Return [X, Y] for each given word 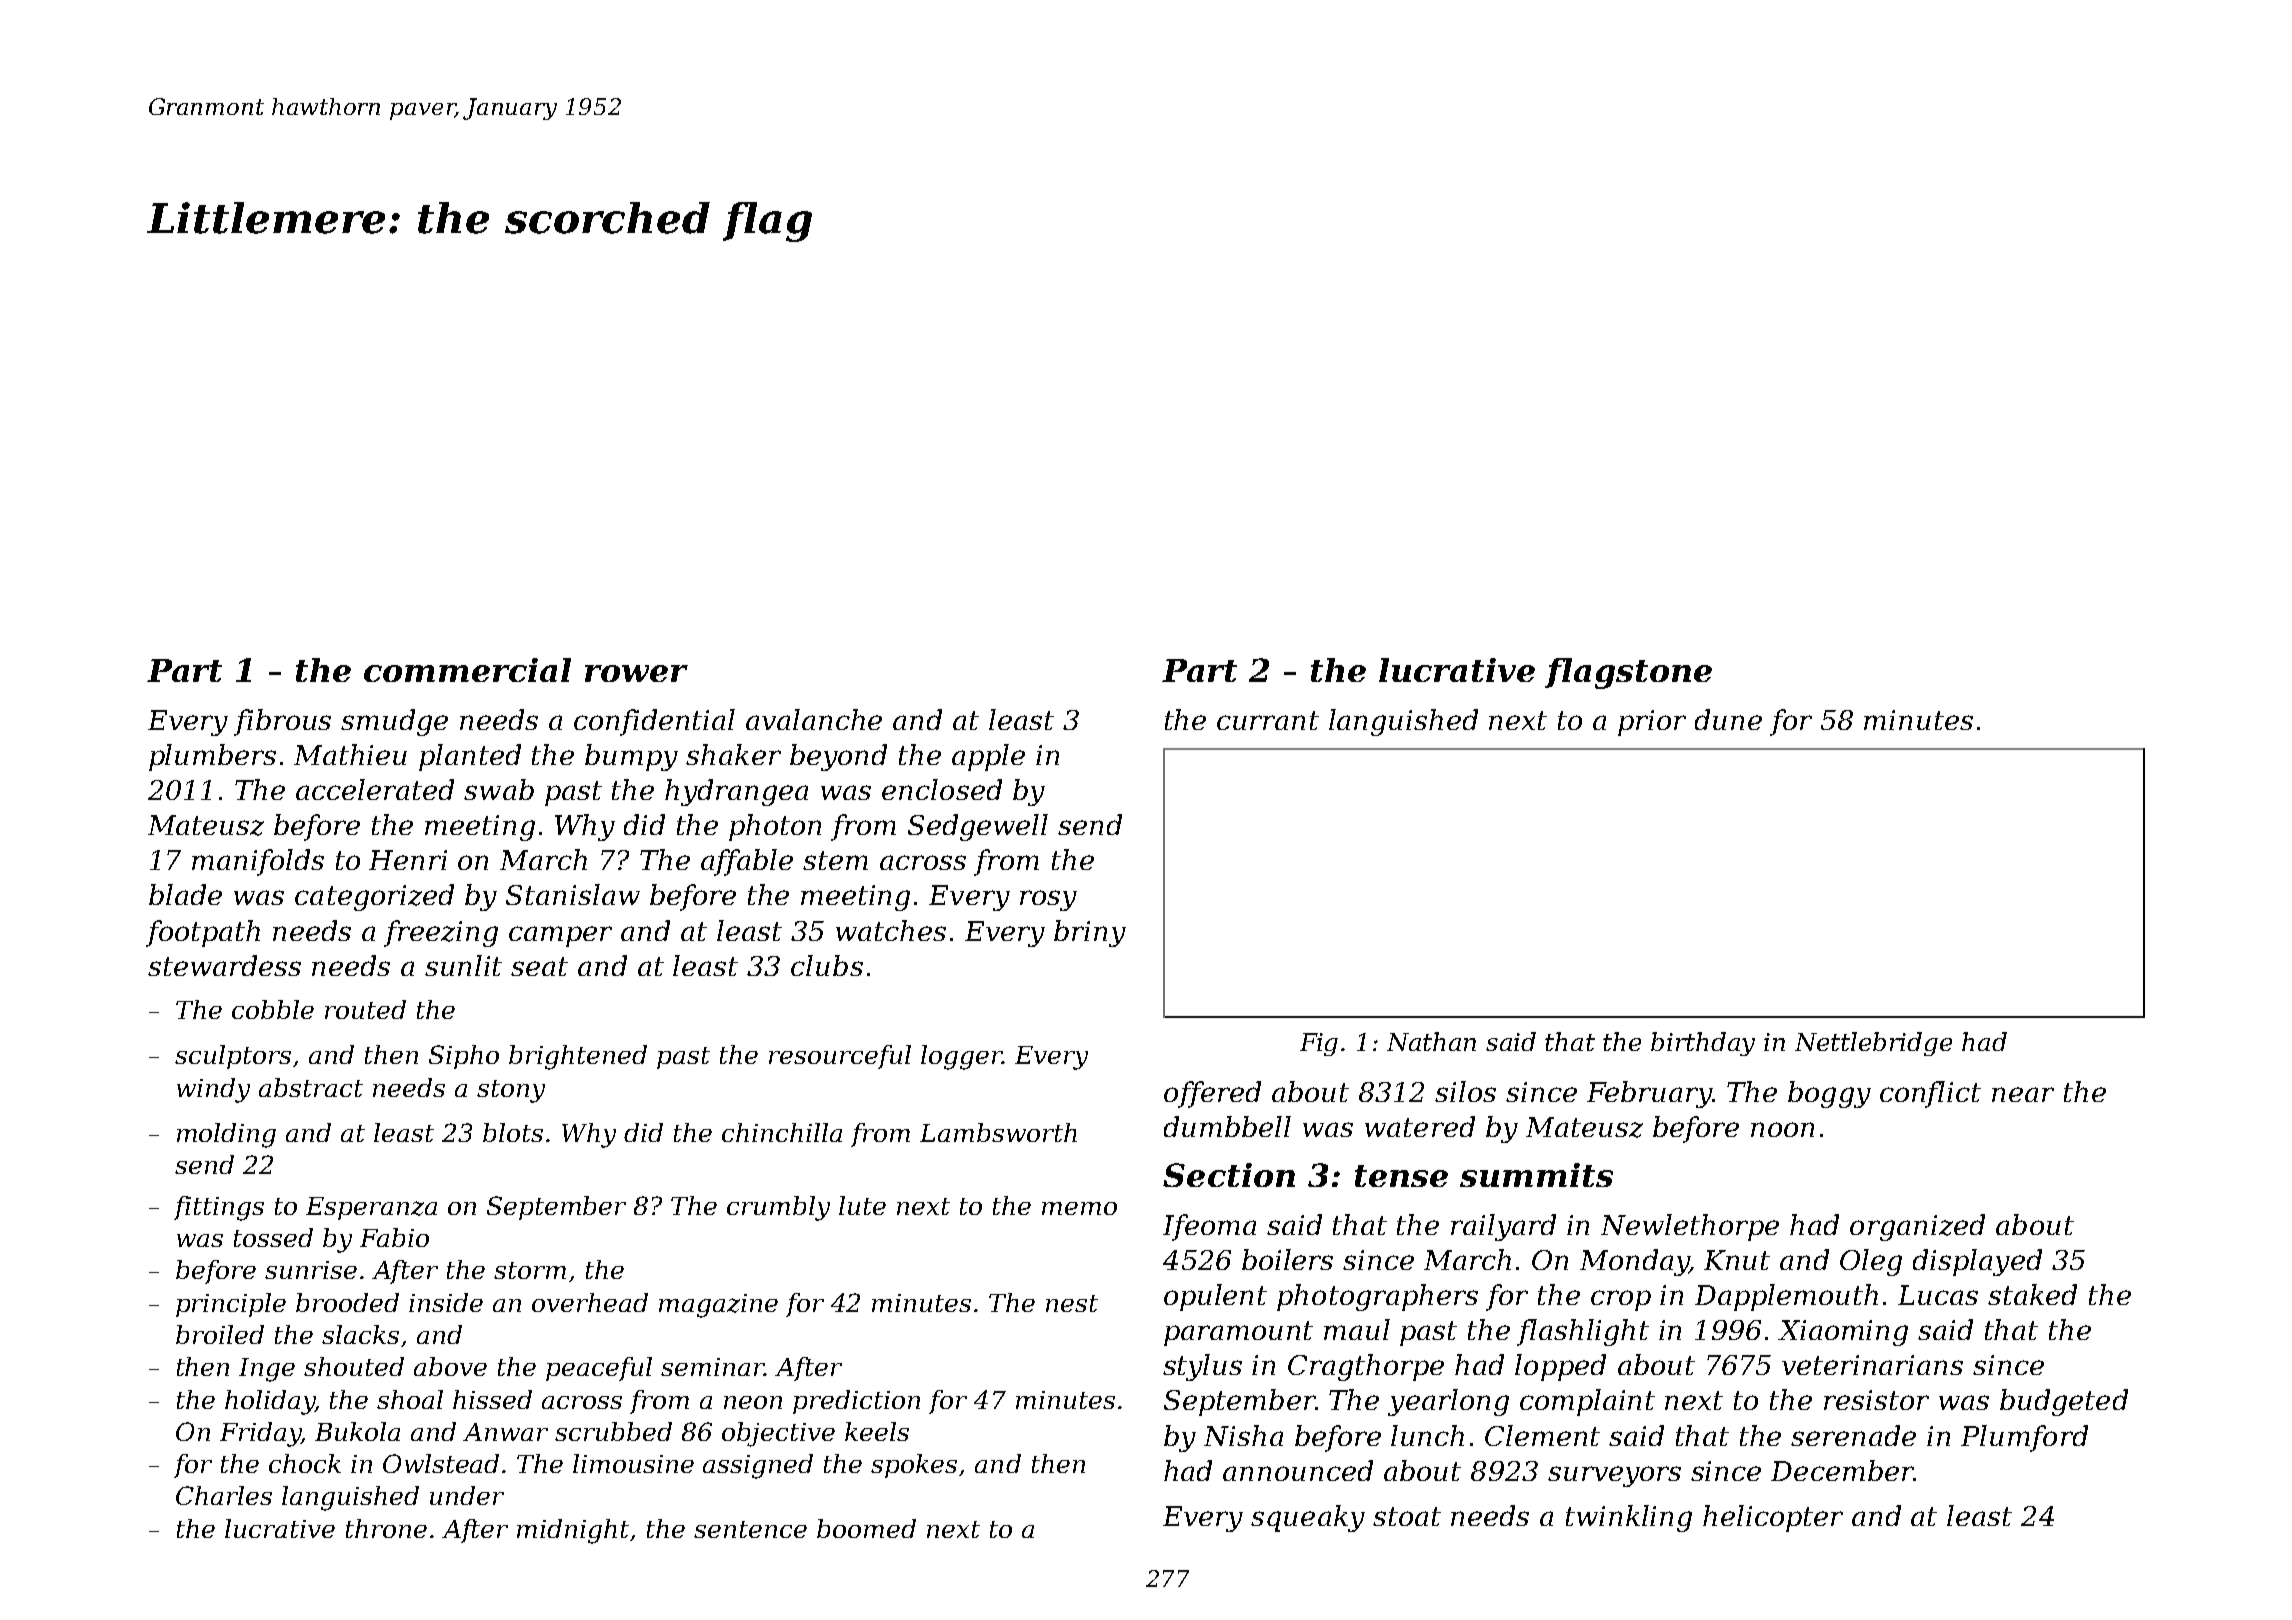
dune [1728, 719]
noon [1782, 1129]
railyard [1503, 1227]
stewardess [224, 965]
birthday [1703, 1044]
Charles [224, 1495]
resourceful [840, 1057]
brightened [578, 1057]
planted [470, 757]
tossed [273, 1237]
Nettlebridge [1873, 1044]
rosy [1048, 900]
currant [1268, 720]
